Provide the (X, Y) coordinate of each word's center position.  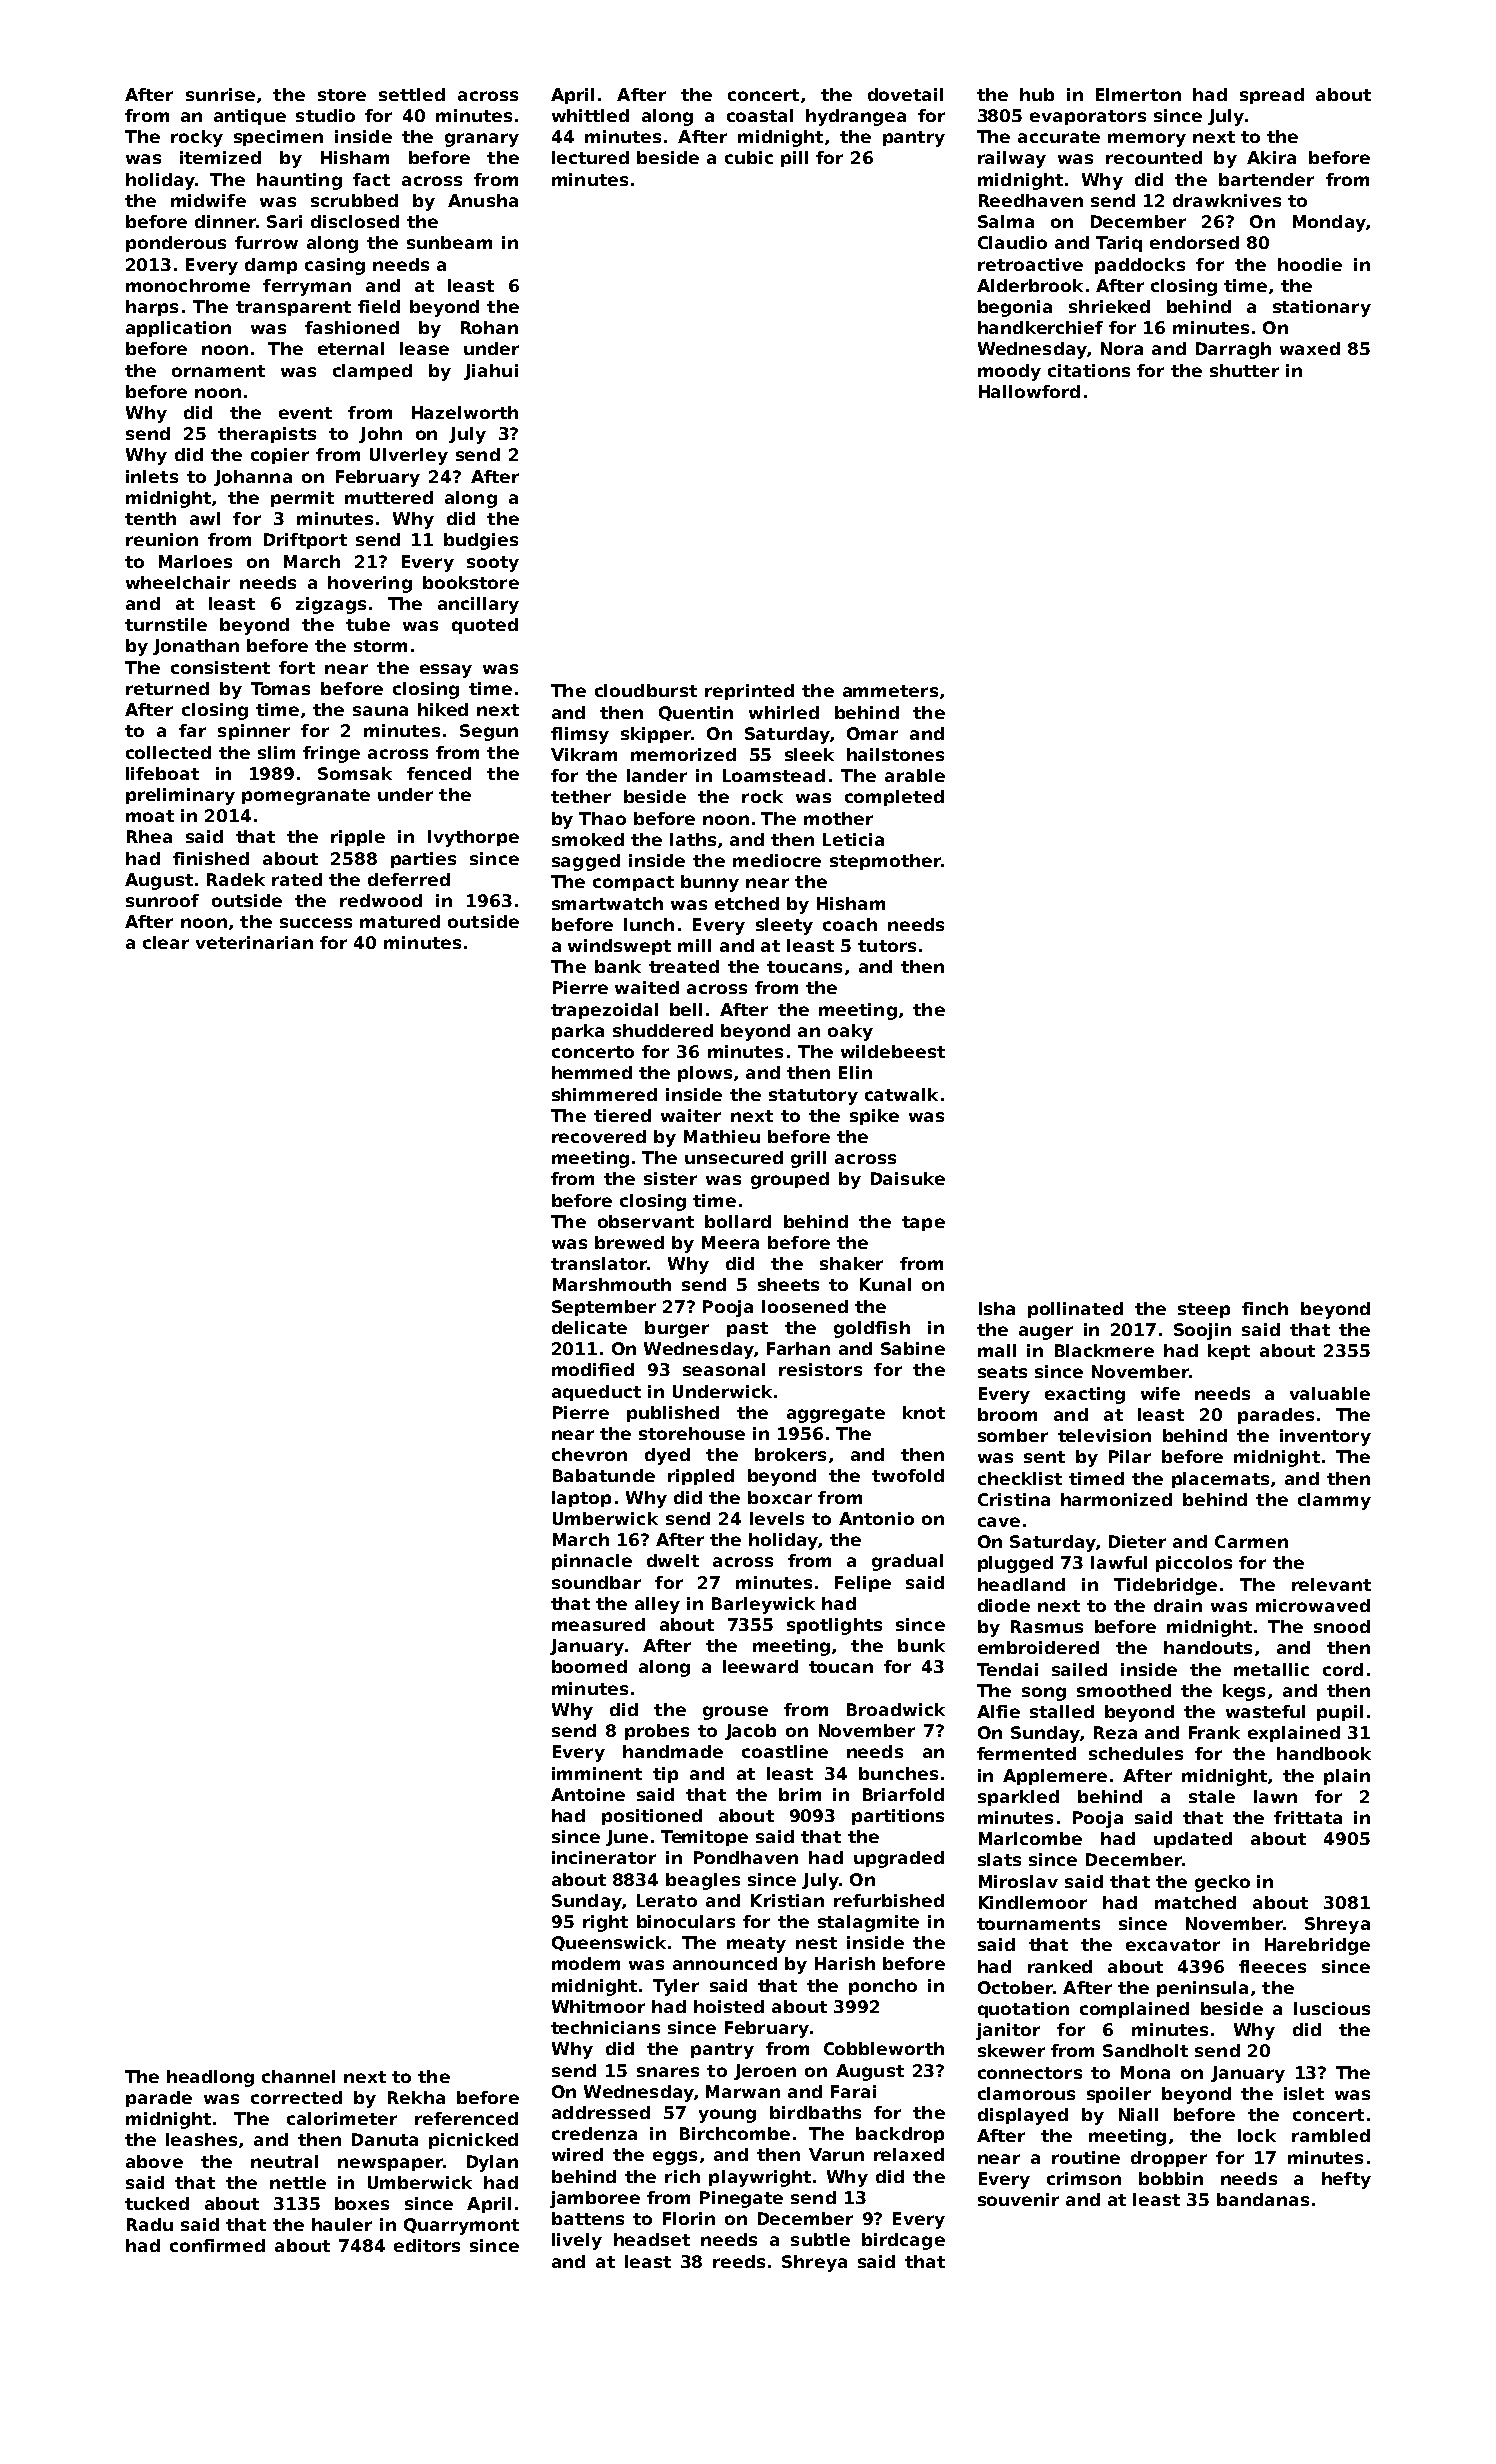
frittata (1308, 1817)
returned (167, 688)
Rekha (416, 2097)
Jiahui (491, 372)
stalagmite (868, 1923)
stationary (1322, 308)
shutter (1244, 370)
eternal (351, 348)
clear (166, 942)
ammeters (890, 691)
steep (1204, 1310)
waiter (691, 1115)
